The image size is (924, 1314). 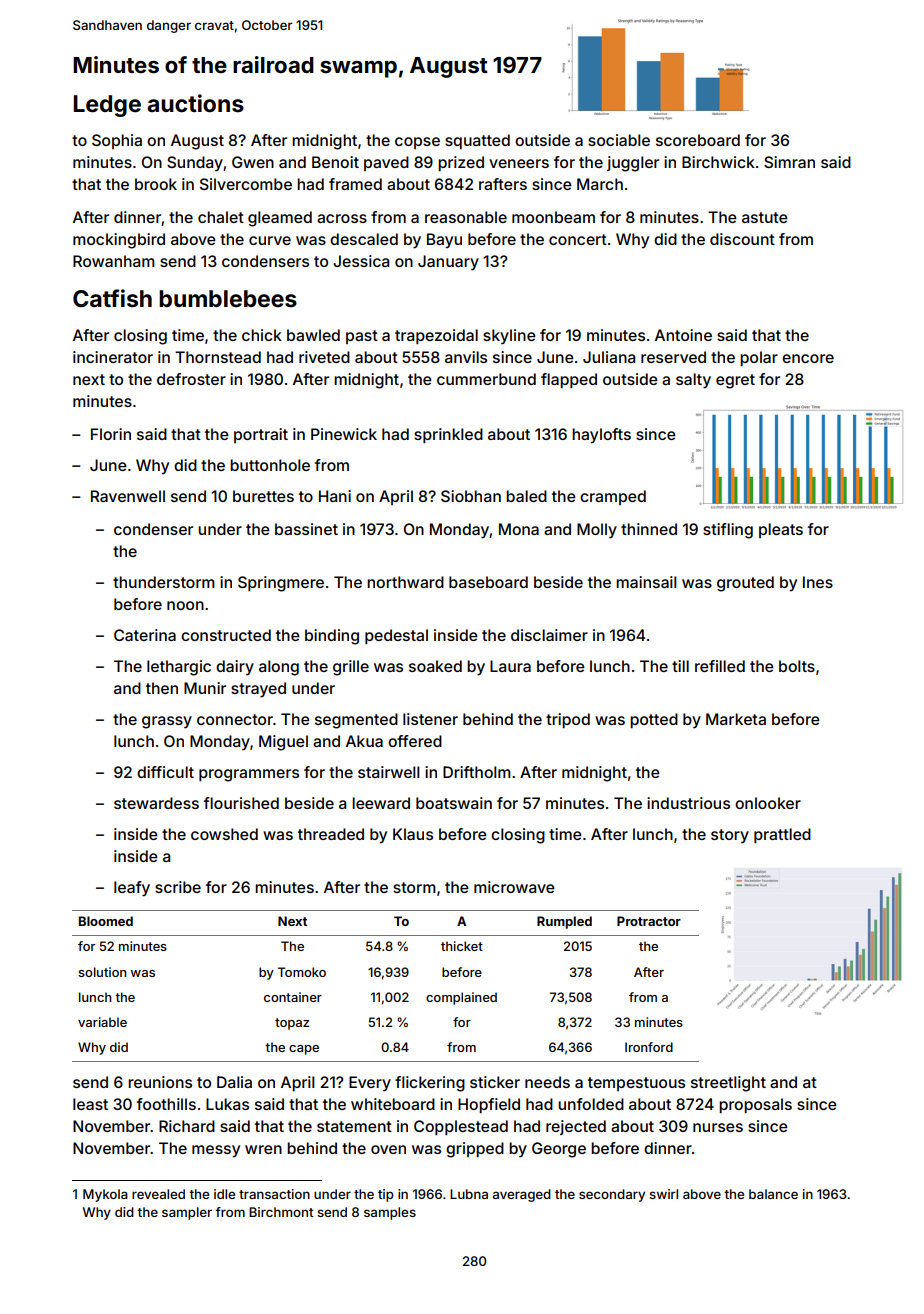 I want to click on Sophia, so click(x=117, y=141).
